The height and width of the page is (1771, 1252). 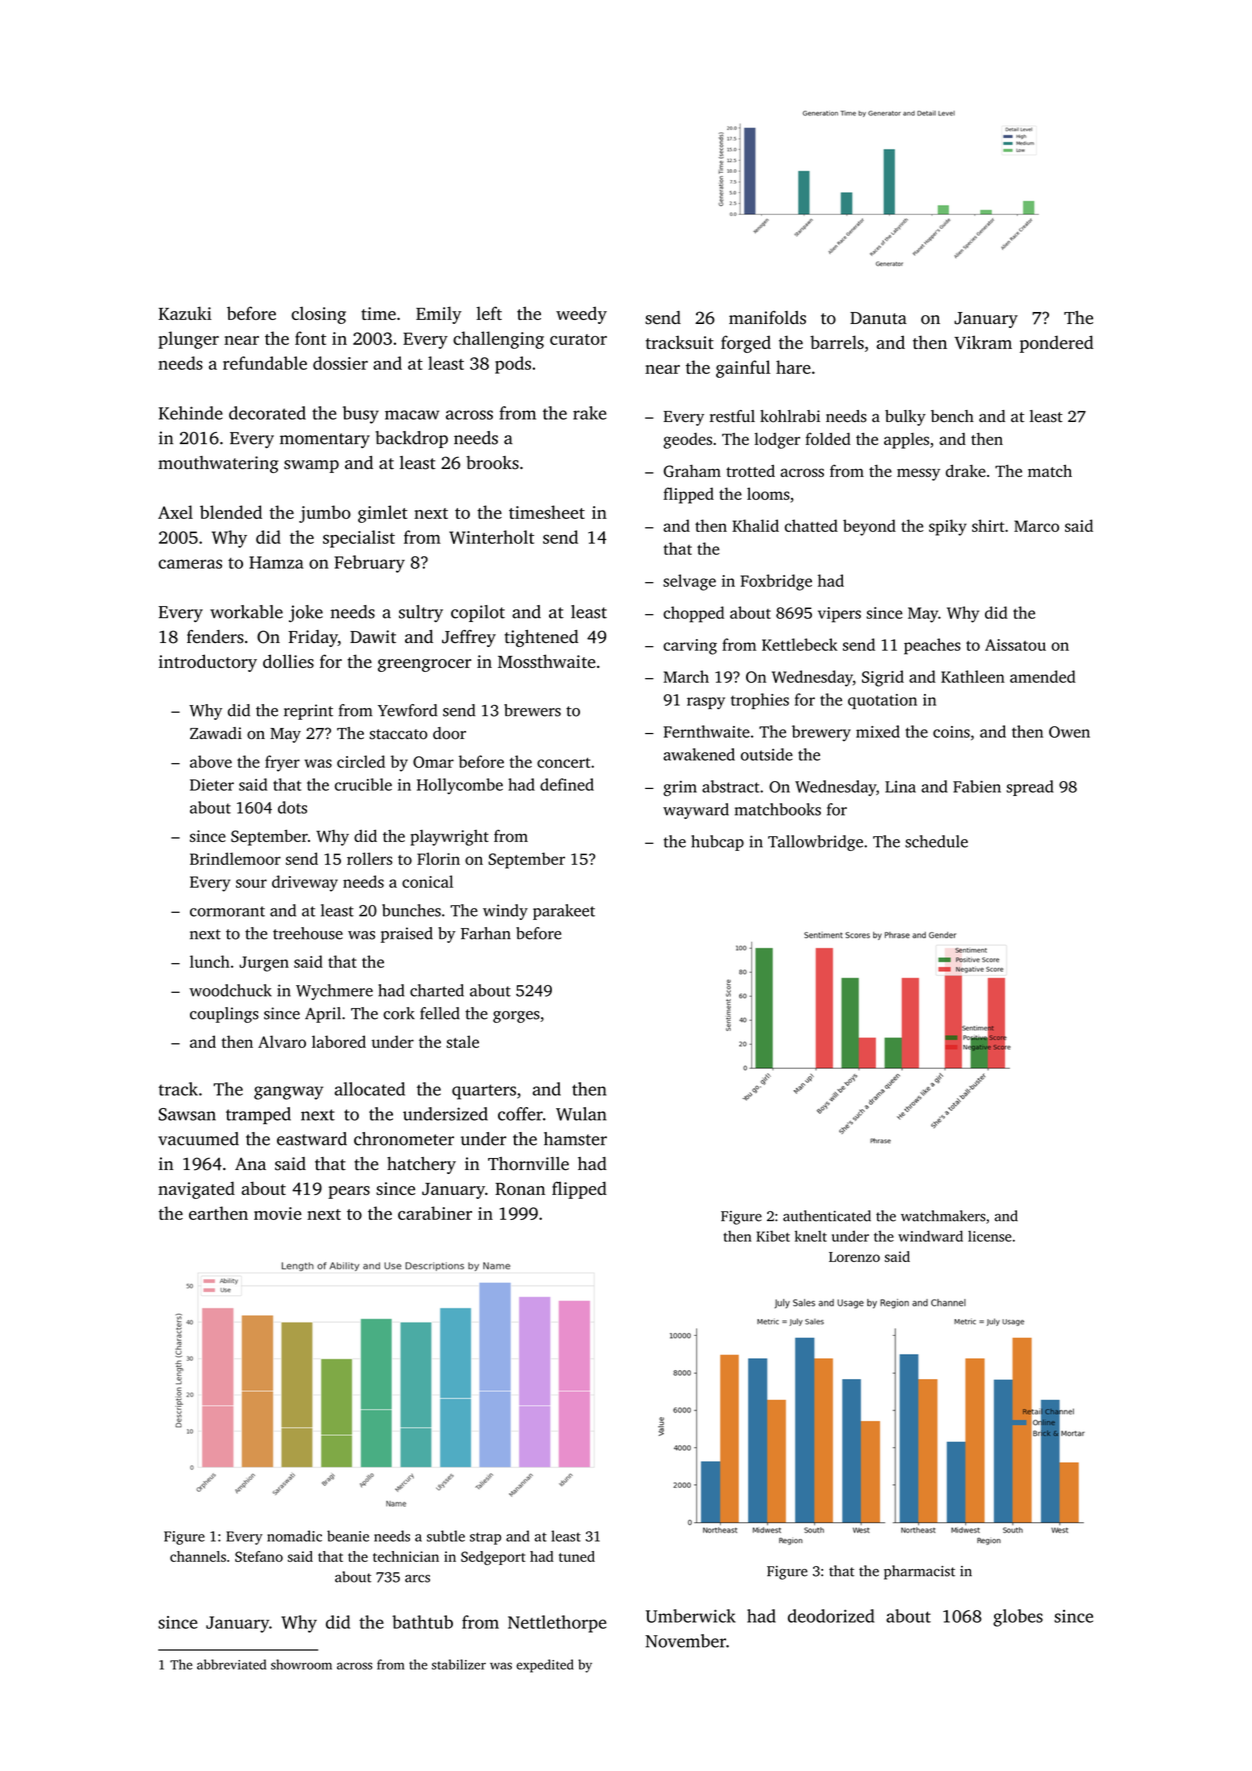 What do you see at coordinates (216, 733) in the page?
I see `Zawadi` at bounding box center [216, 733].
